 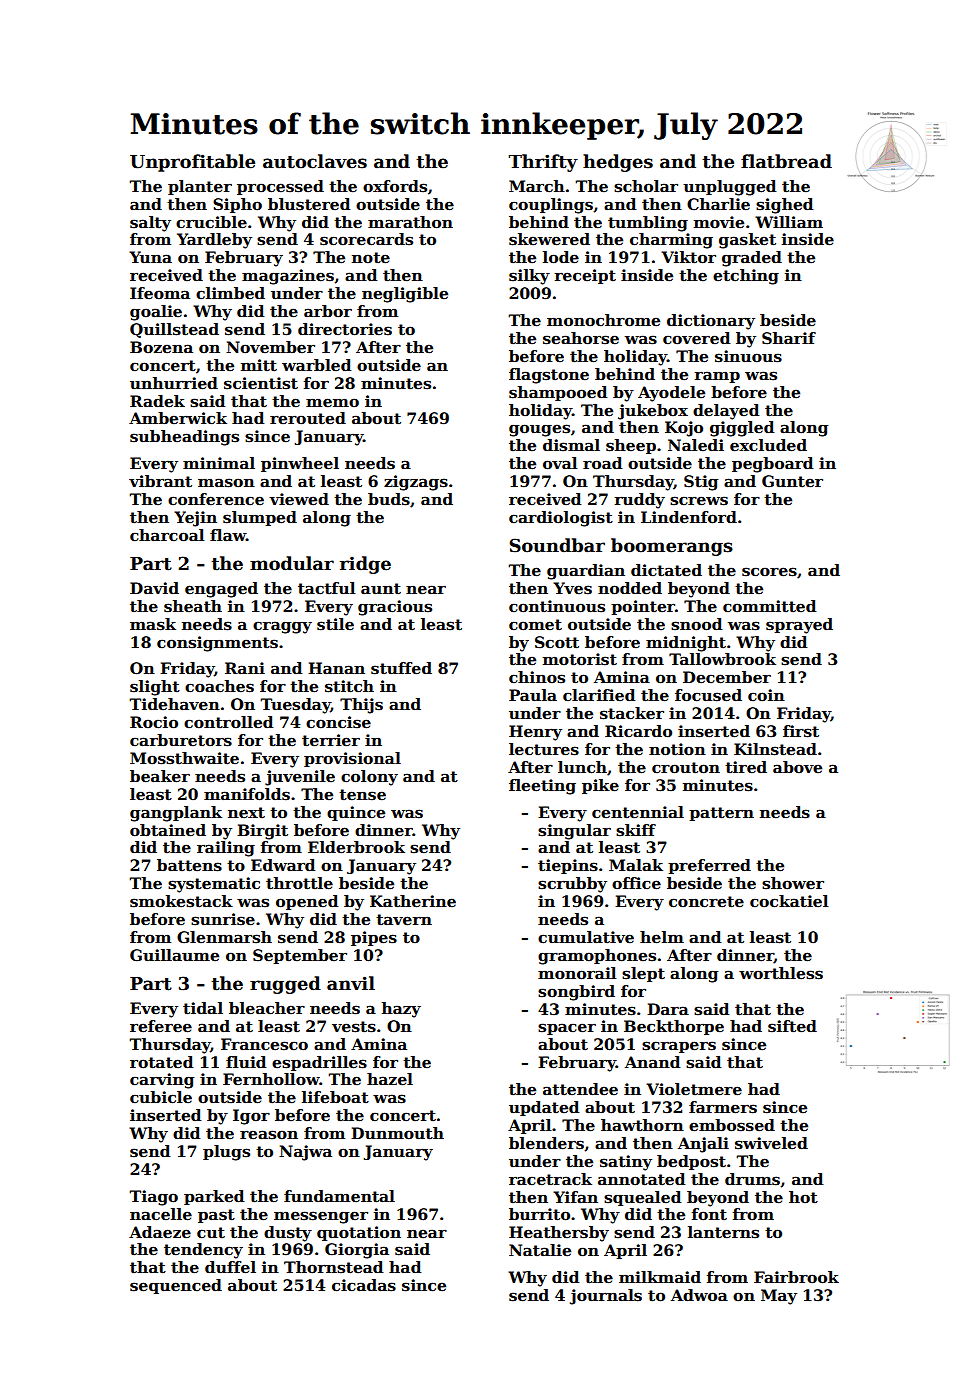 I want to click on note, so click(x=371, y=258).
